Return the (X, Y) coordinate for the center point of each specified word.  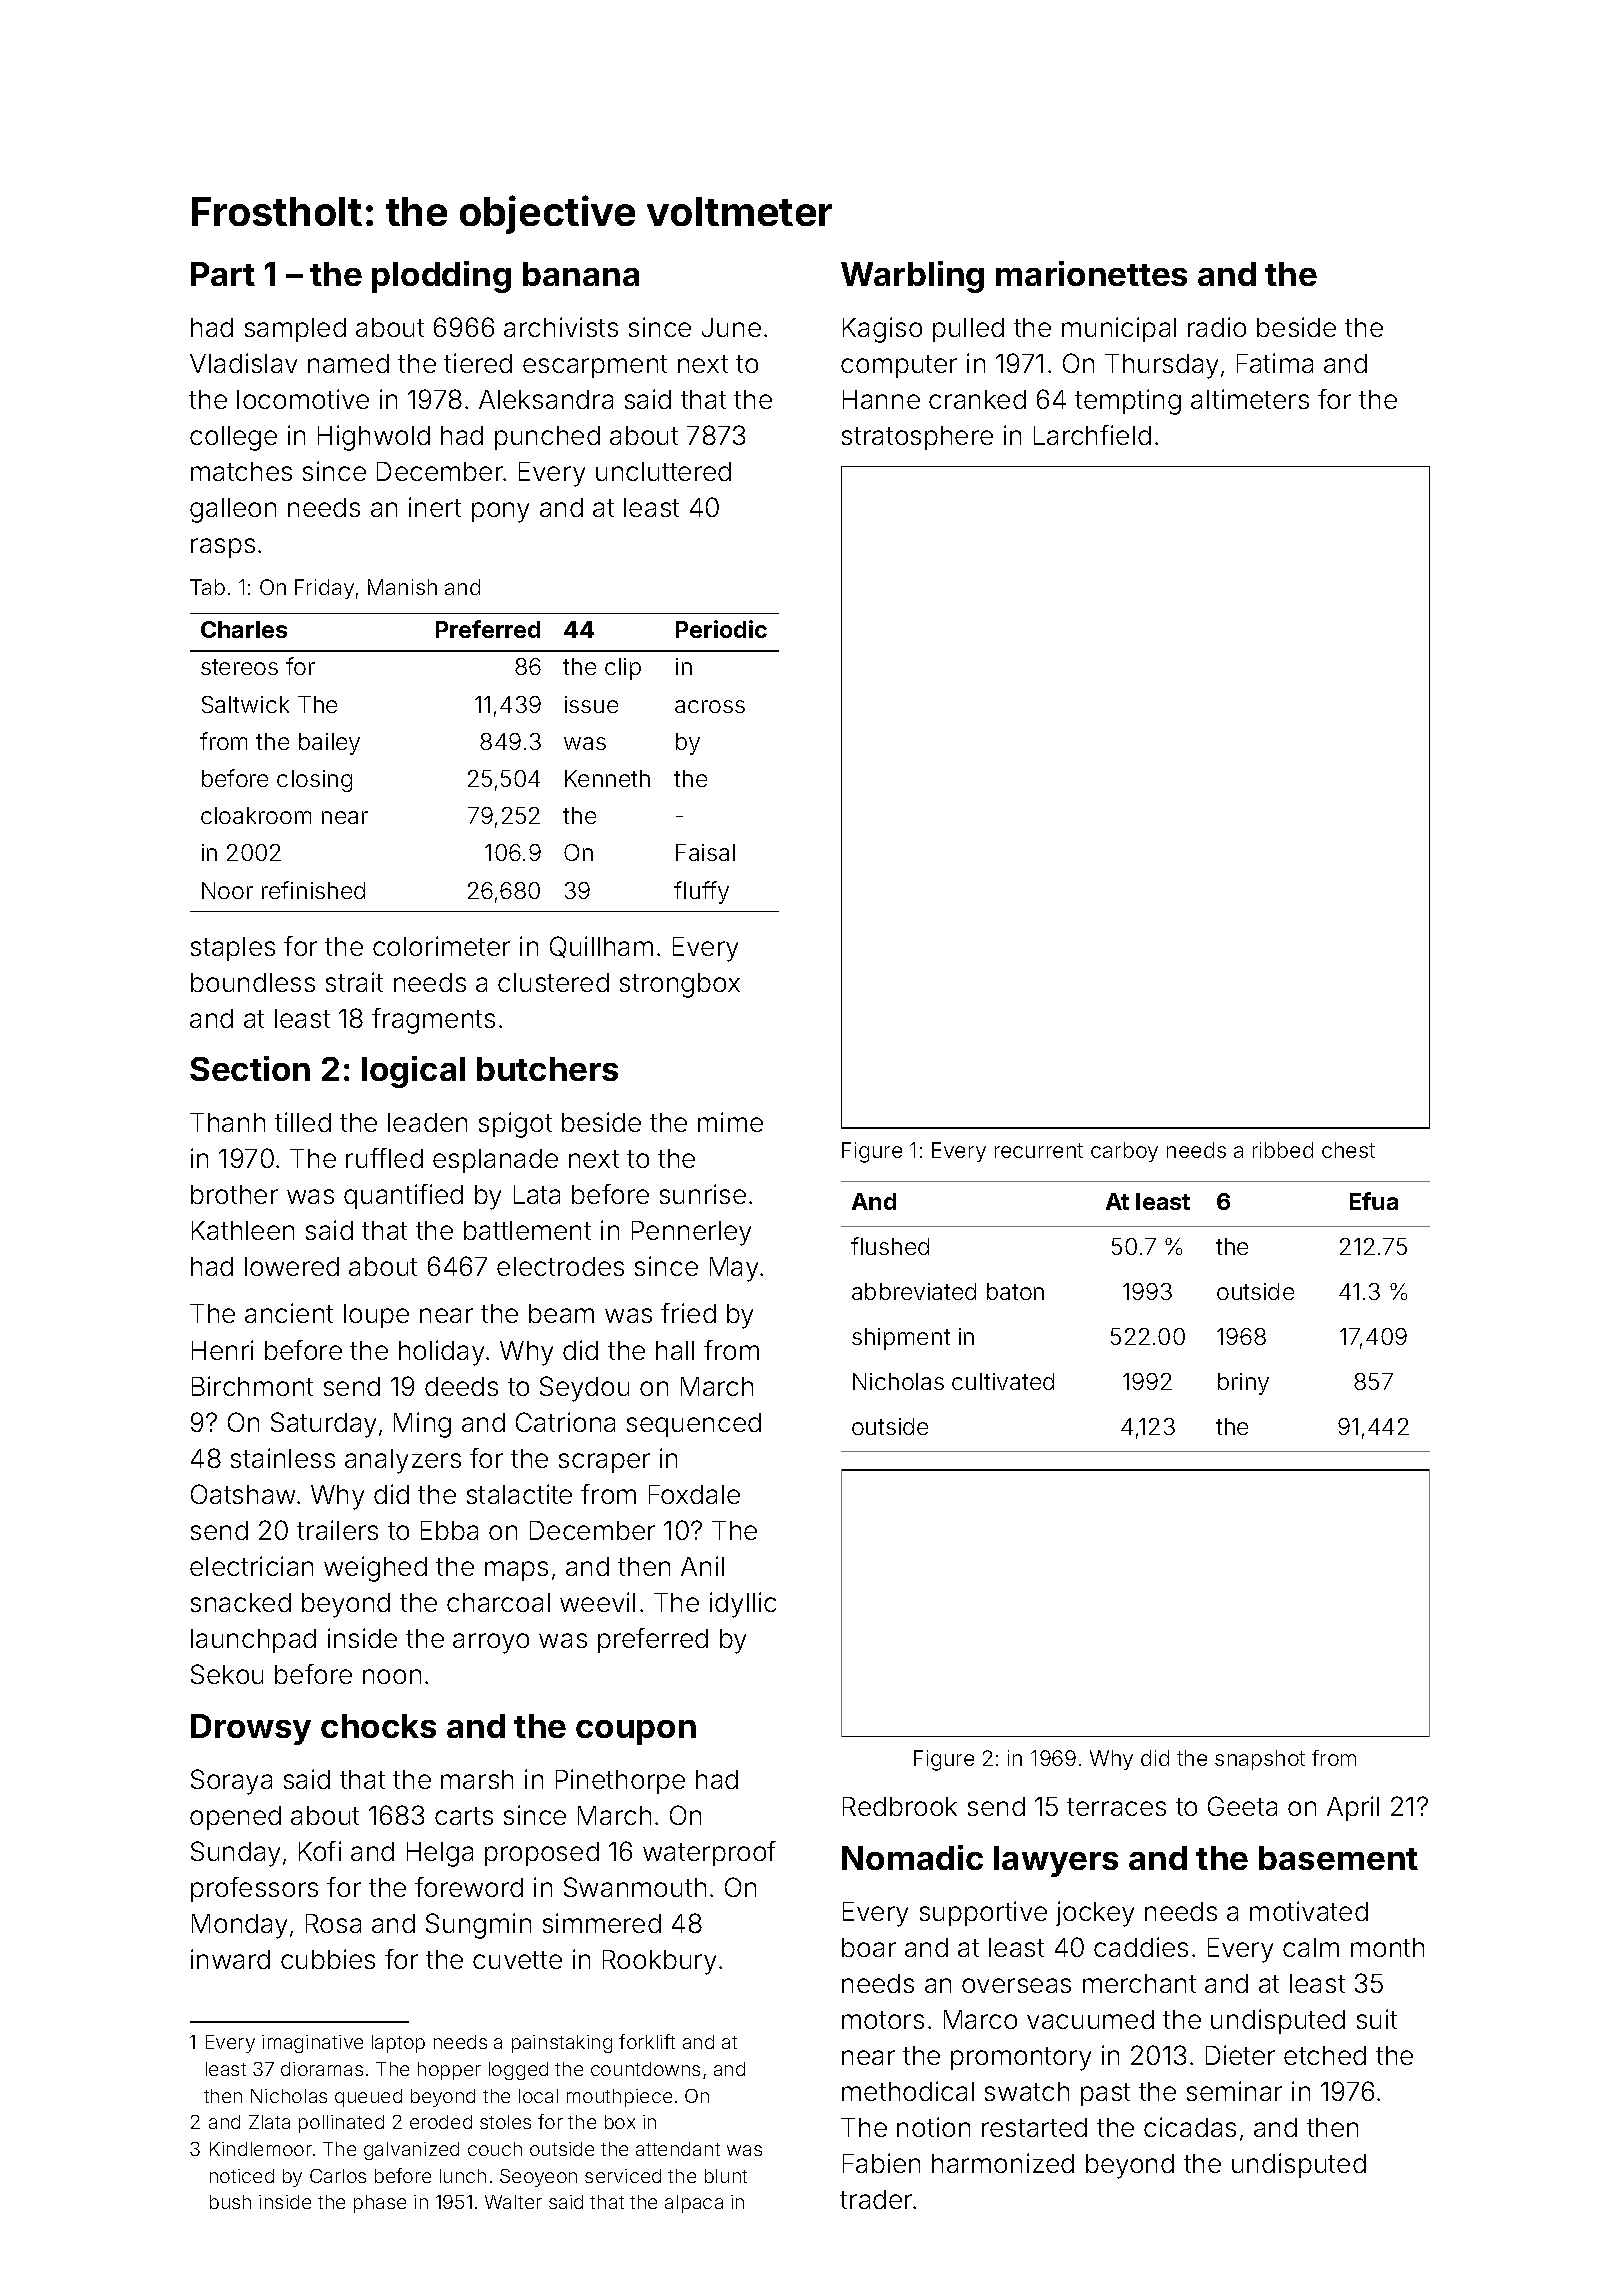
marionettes (1091, 273)
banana (581, 274)
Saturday (323, 1425)
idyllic (743, 1605)
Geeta (1242, 1806)
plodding (441, 277)
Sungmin (478, 1926)
